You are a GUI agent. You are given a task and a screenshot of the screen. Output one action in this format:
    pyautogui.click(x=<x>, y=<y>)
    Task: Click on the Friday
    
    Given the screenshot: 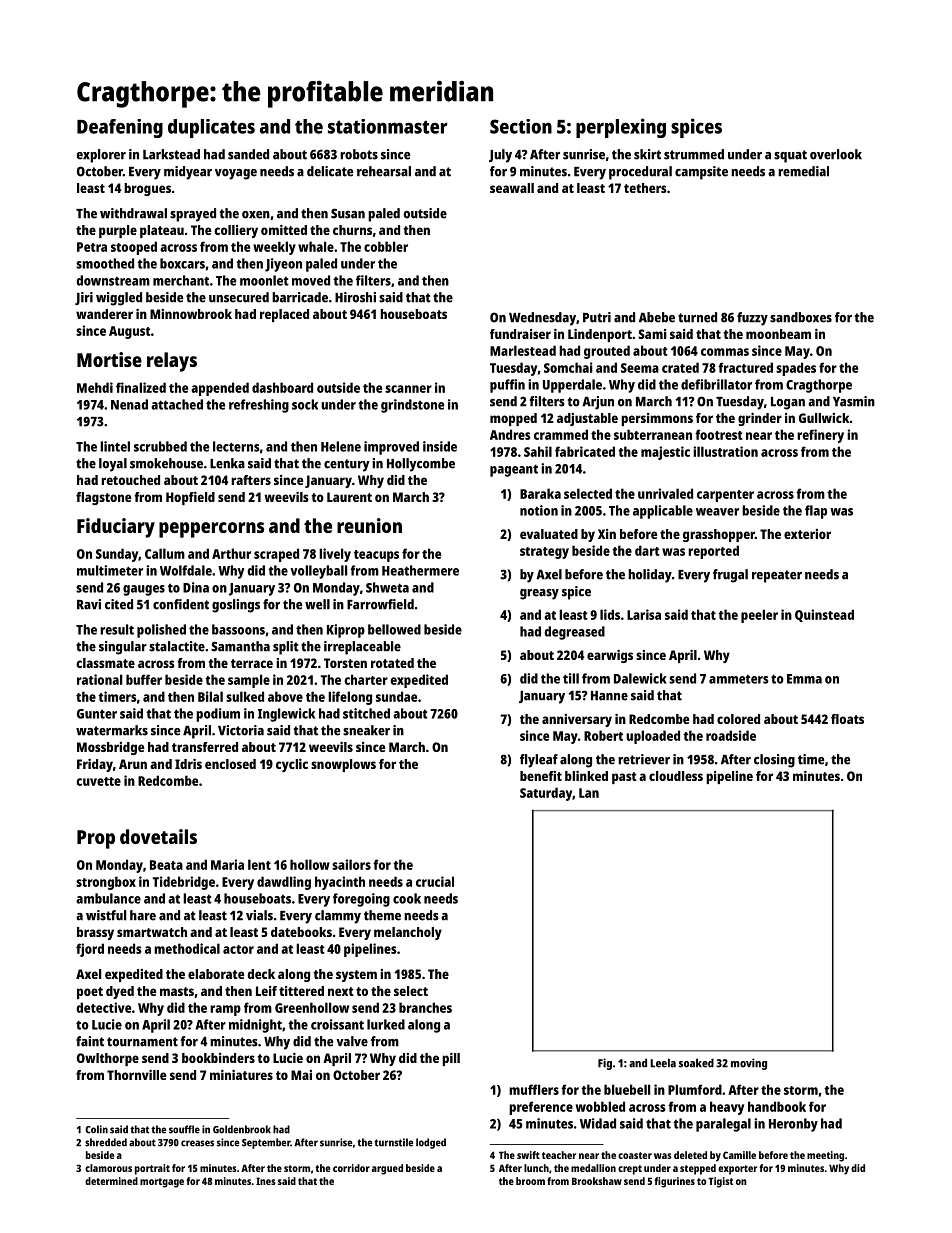 What is the action you would take?
    pyautogui.click(x=95, y=765)
